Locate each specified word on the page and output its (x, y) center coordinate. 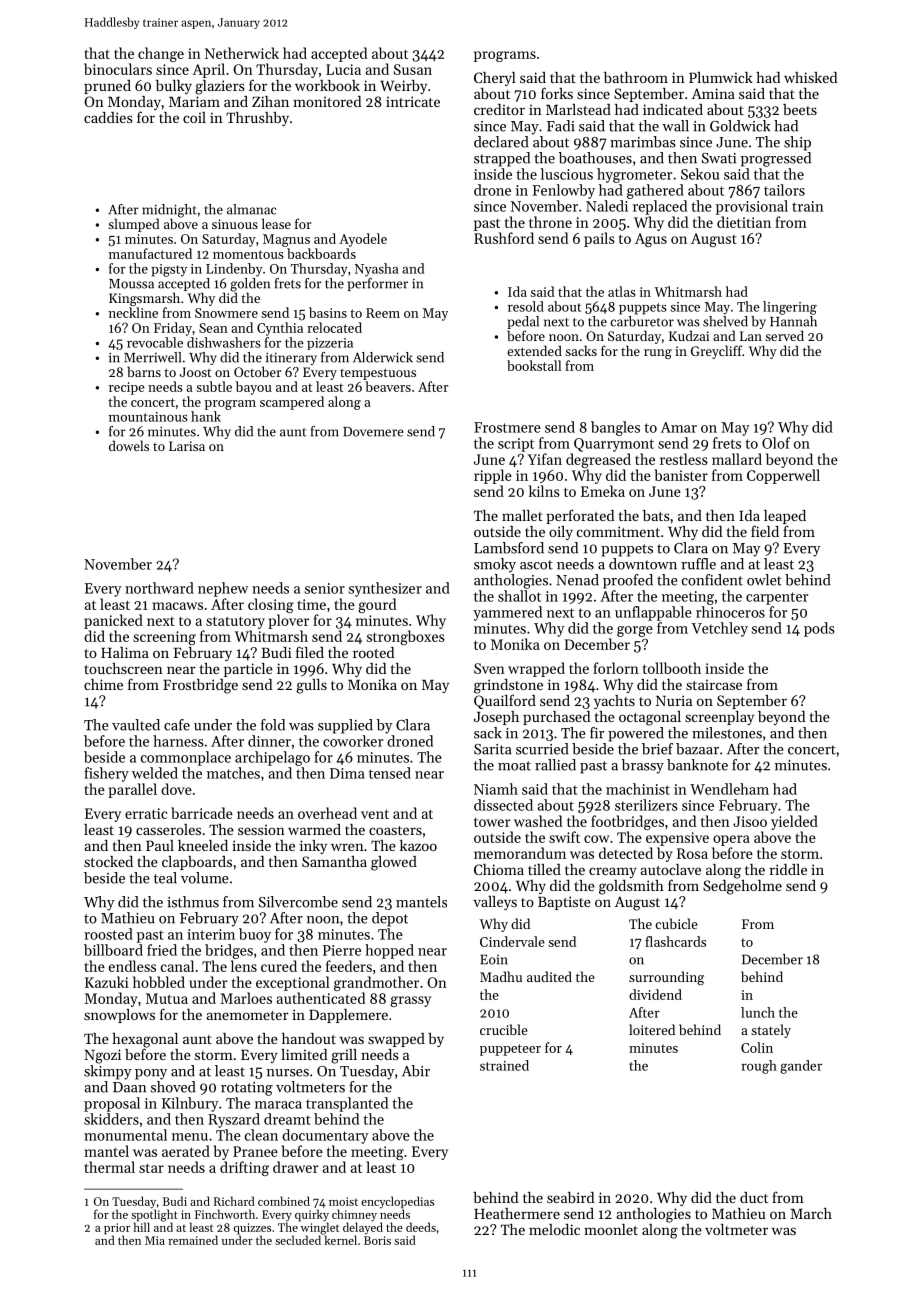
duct (754, 1197)
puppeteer (510, 1050)
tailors (784, 190)
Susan (413, 69)
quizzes (252, 1229)
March (811, 1213)
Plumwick (721, 77)
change (161, 54)
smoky (495, 565)
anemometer (247, 1015)
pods (819, 629)
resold (526, 306)
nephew (223, 589)
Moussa (131, 284)
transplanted (347, 1104)
